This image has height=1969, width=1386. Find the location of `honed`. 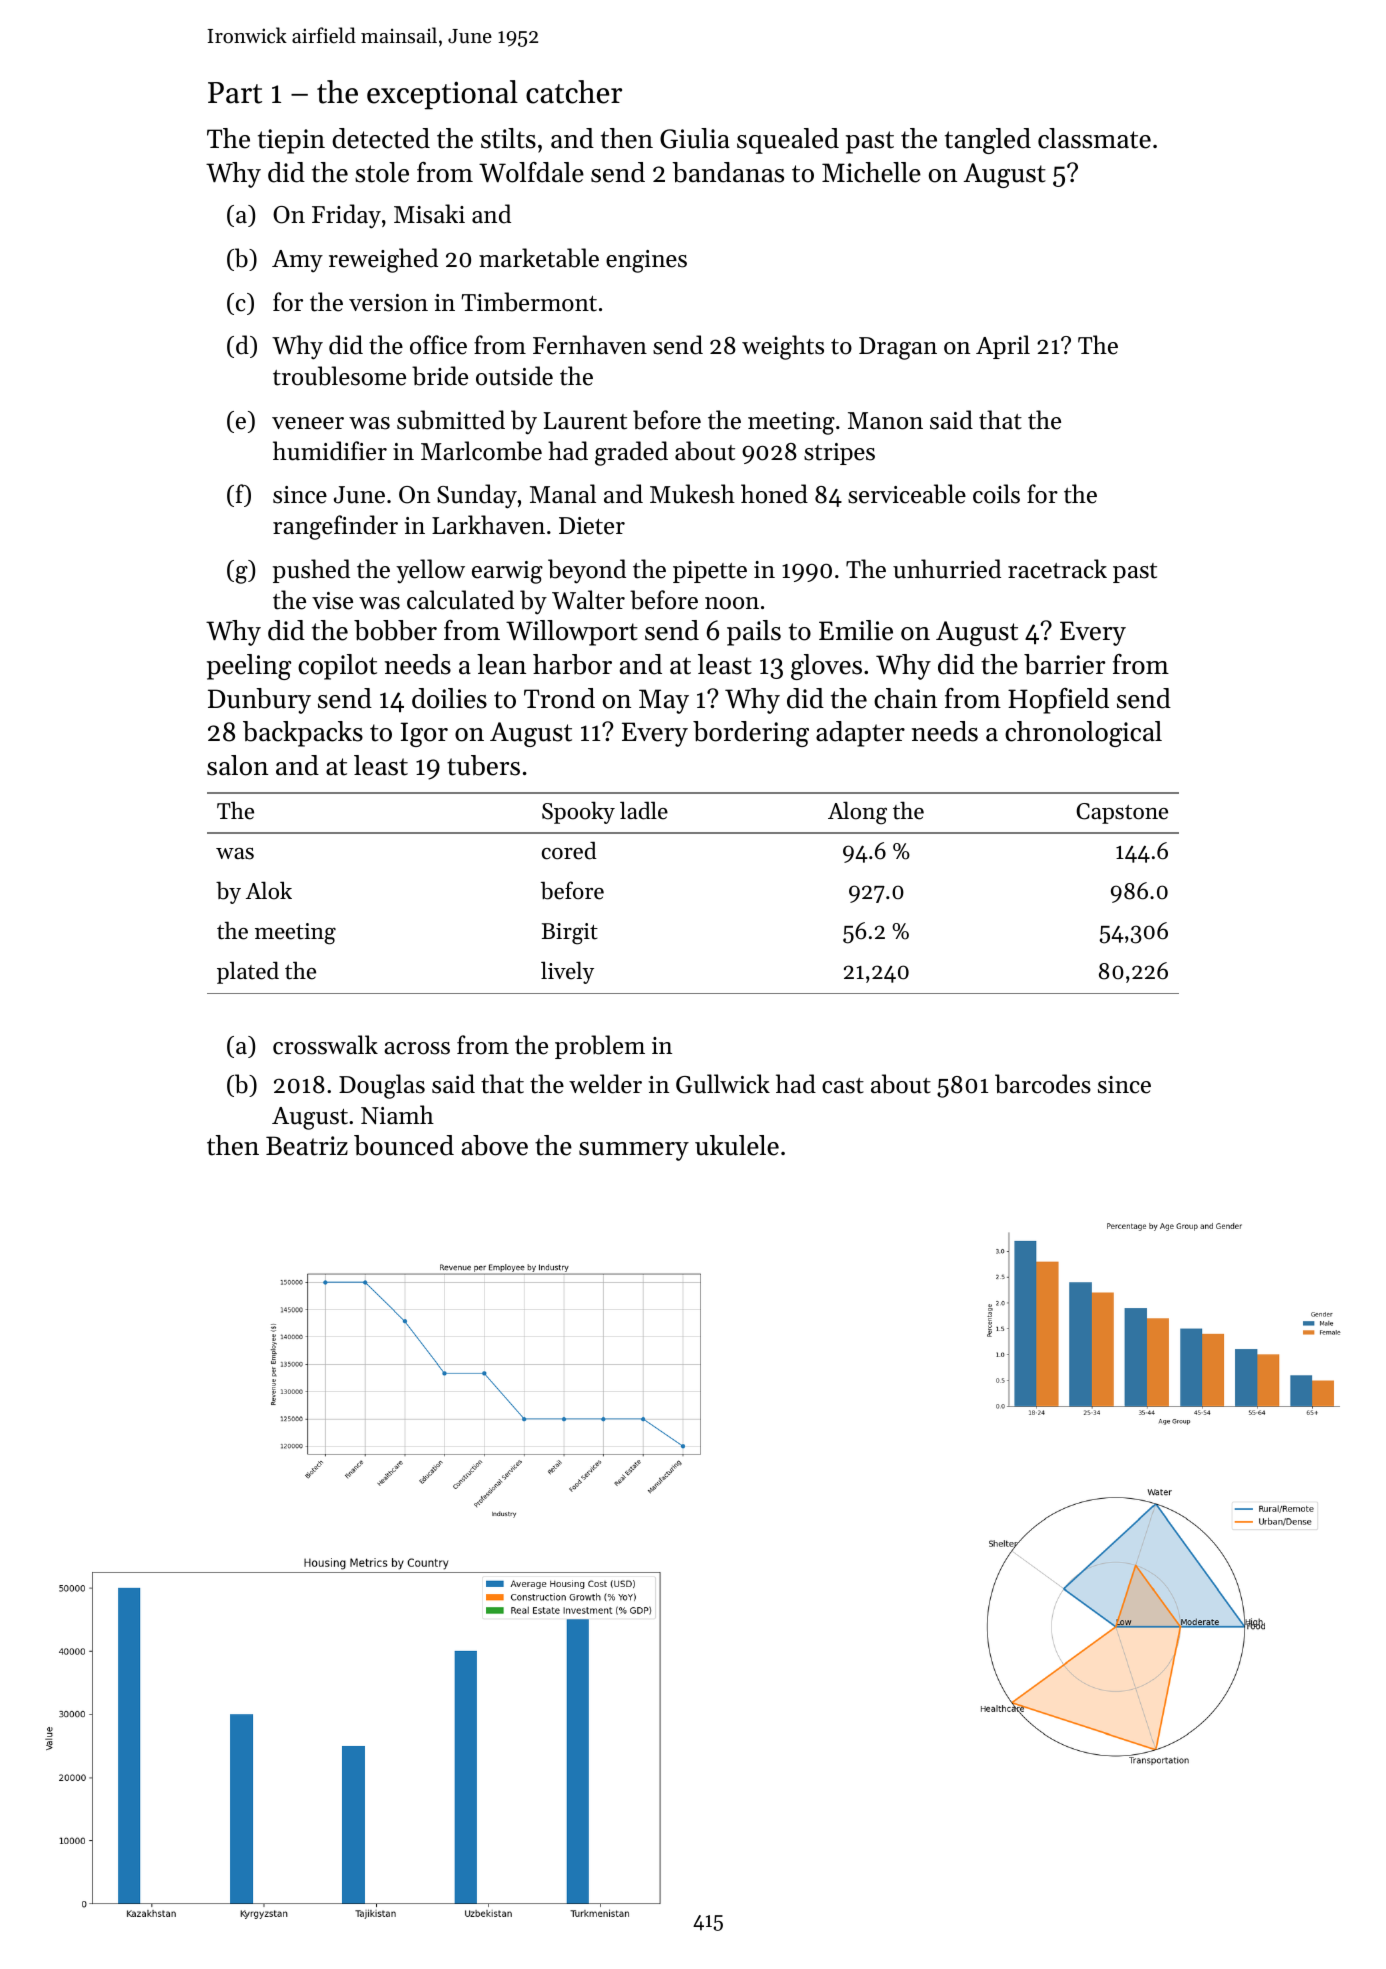

honed is located at coordinates (774, 494).
